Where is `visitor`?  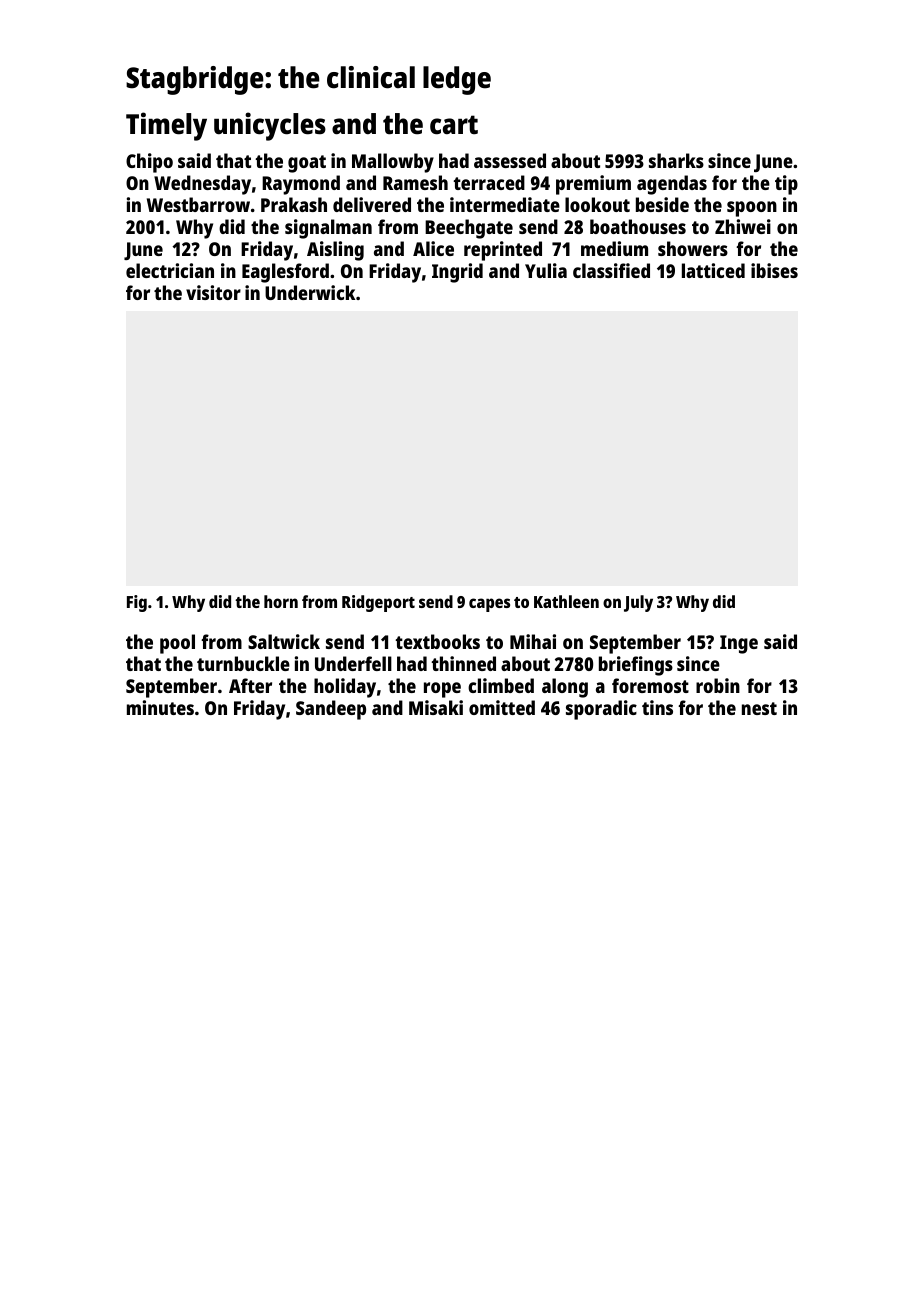
visitor is located at coordinates (213, 292).
